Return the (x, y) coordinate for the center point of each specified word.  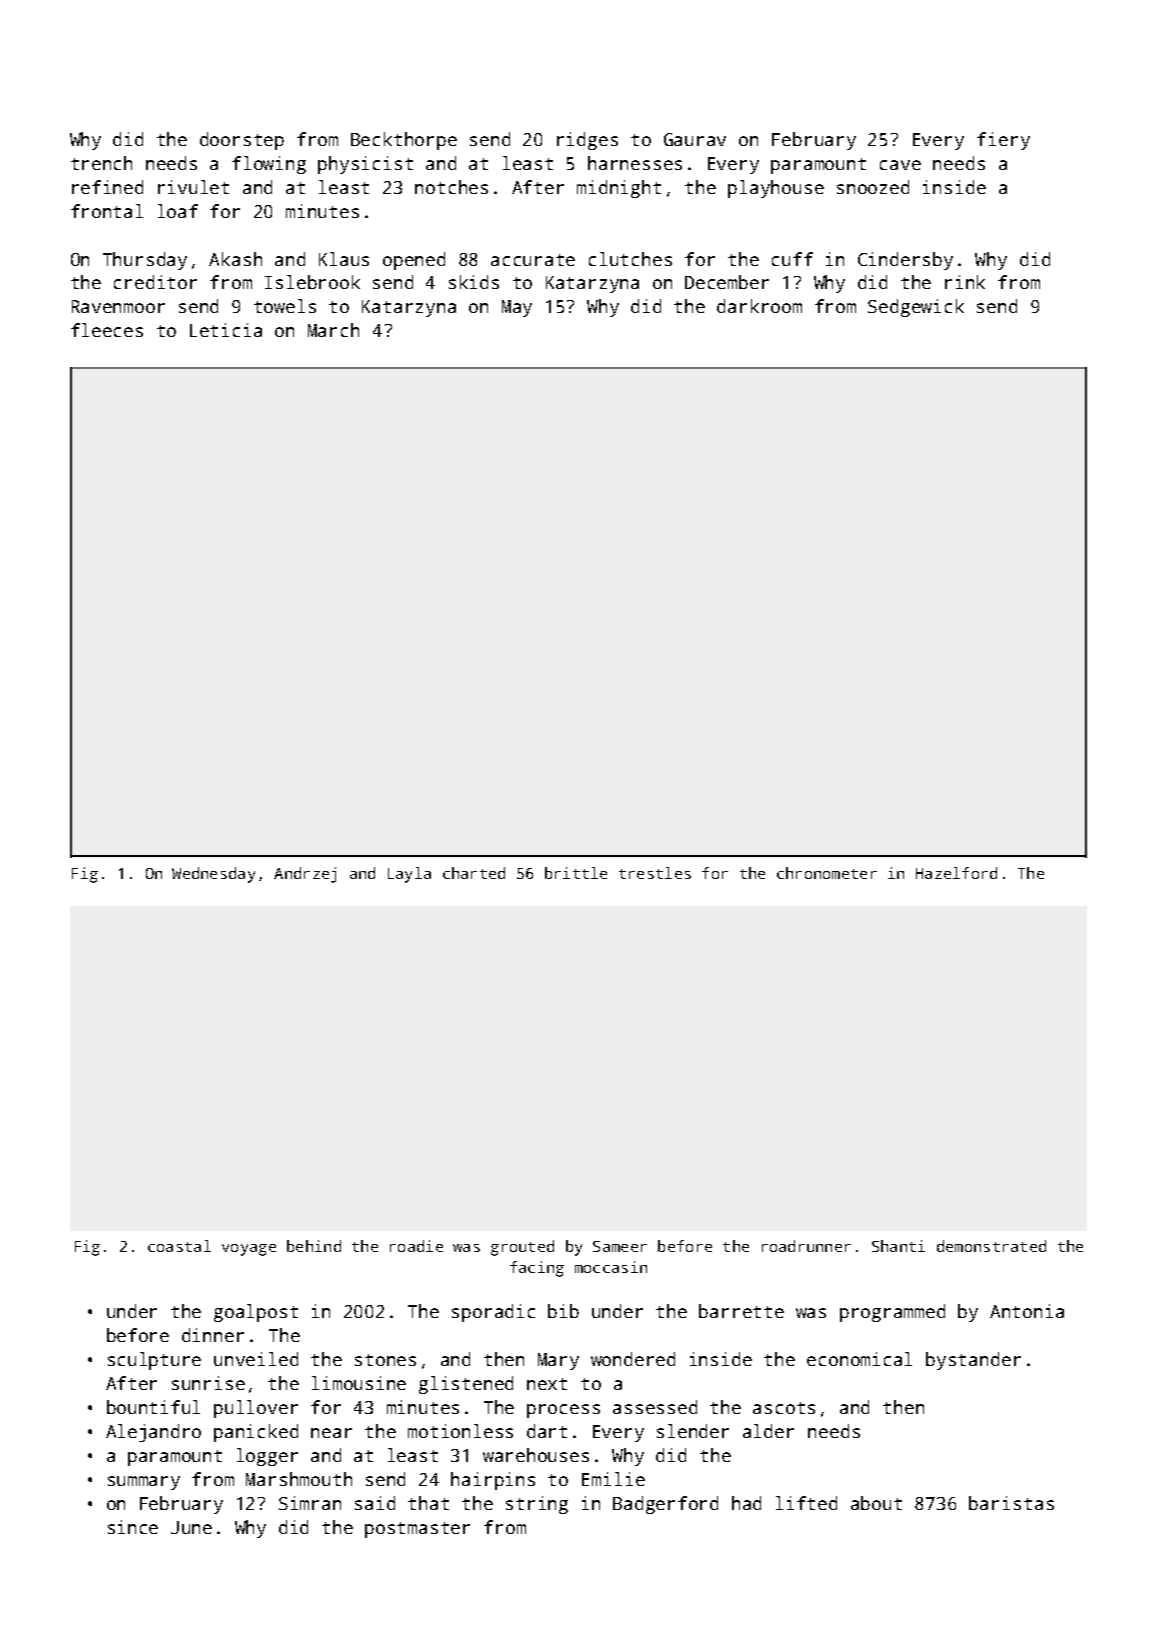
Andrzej (305, 875)
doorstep (242, 141)
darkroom (759, 306)
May (517, 308)
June (191, 1527)
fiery (1003, 141)
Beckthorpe (404, 141)
